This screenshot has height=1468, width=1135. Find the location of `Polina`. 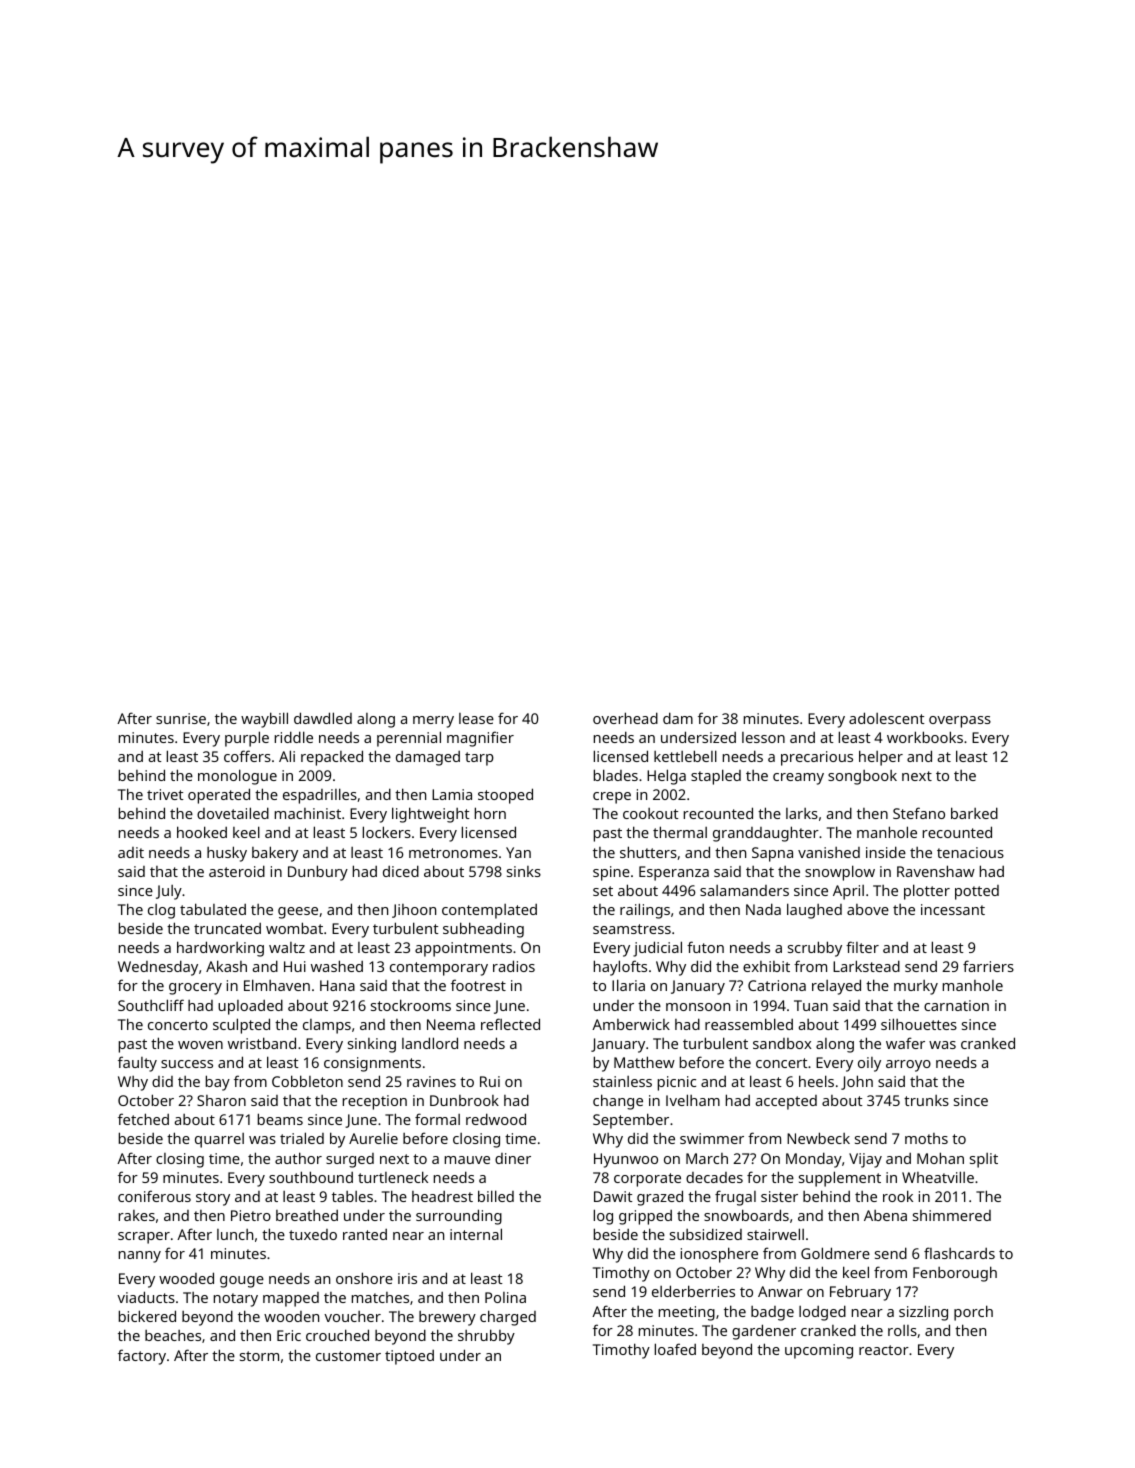

Polina is located at coordinates (505, 1297).
